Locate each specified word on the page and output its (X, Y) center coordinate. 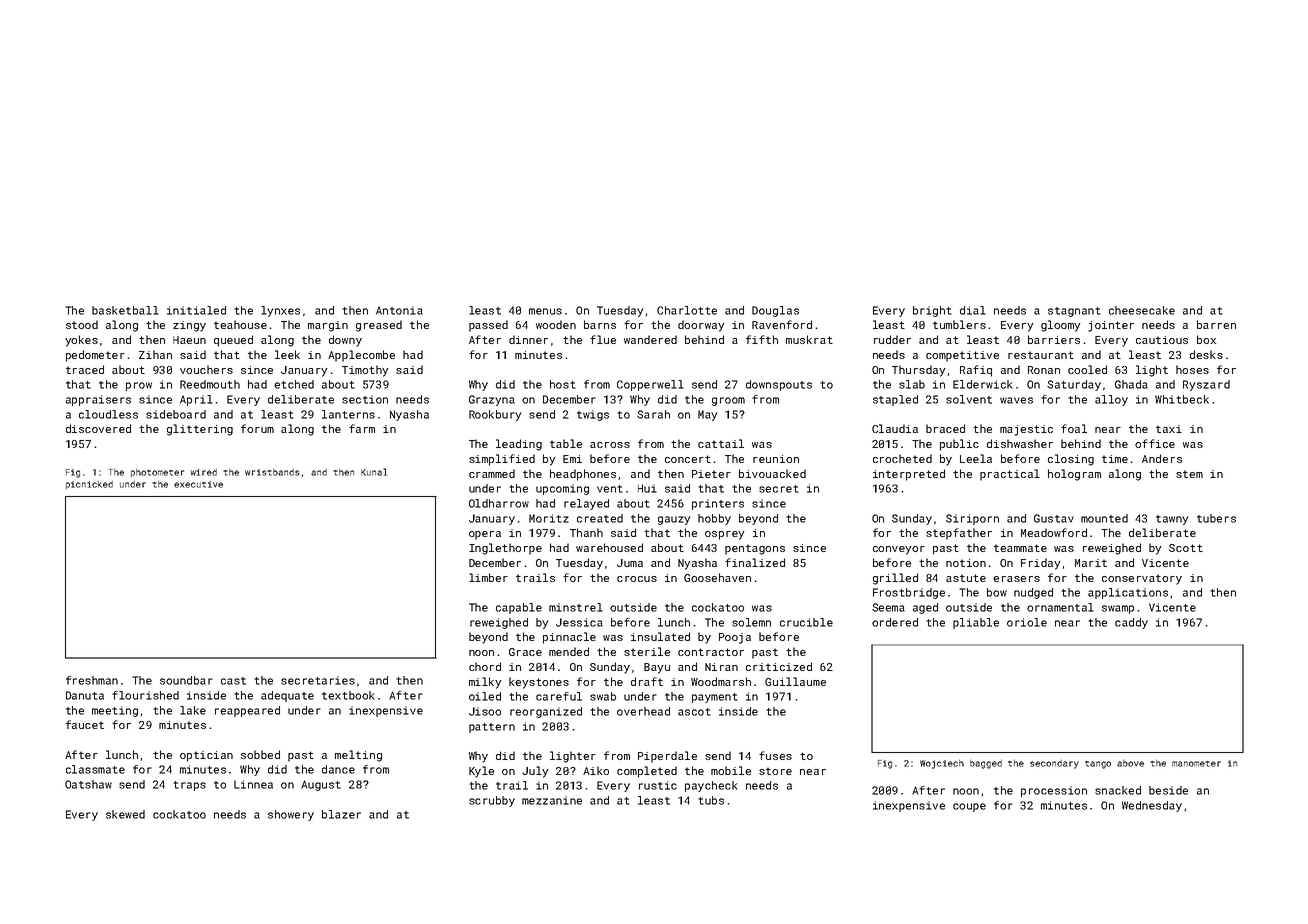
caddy (1131, 623)
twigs (593, 415)
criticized (779, 666)
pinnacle (569, 638)
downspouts (779, 385)
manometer (1196, 764)
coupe (969, 807)
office (1155, 443)
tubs (711, 800)
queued (233, 341)
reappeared (247, 711)
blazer (341, 814)
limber (488, 577)
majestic (1026, 430)
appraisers (98, 400)
